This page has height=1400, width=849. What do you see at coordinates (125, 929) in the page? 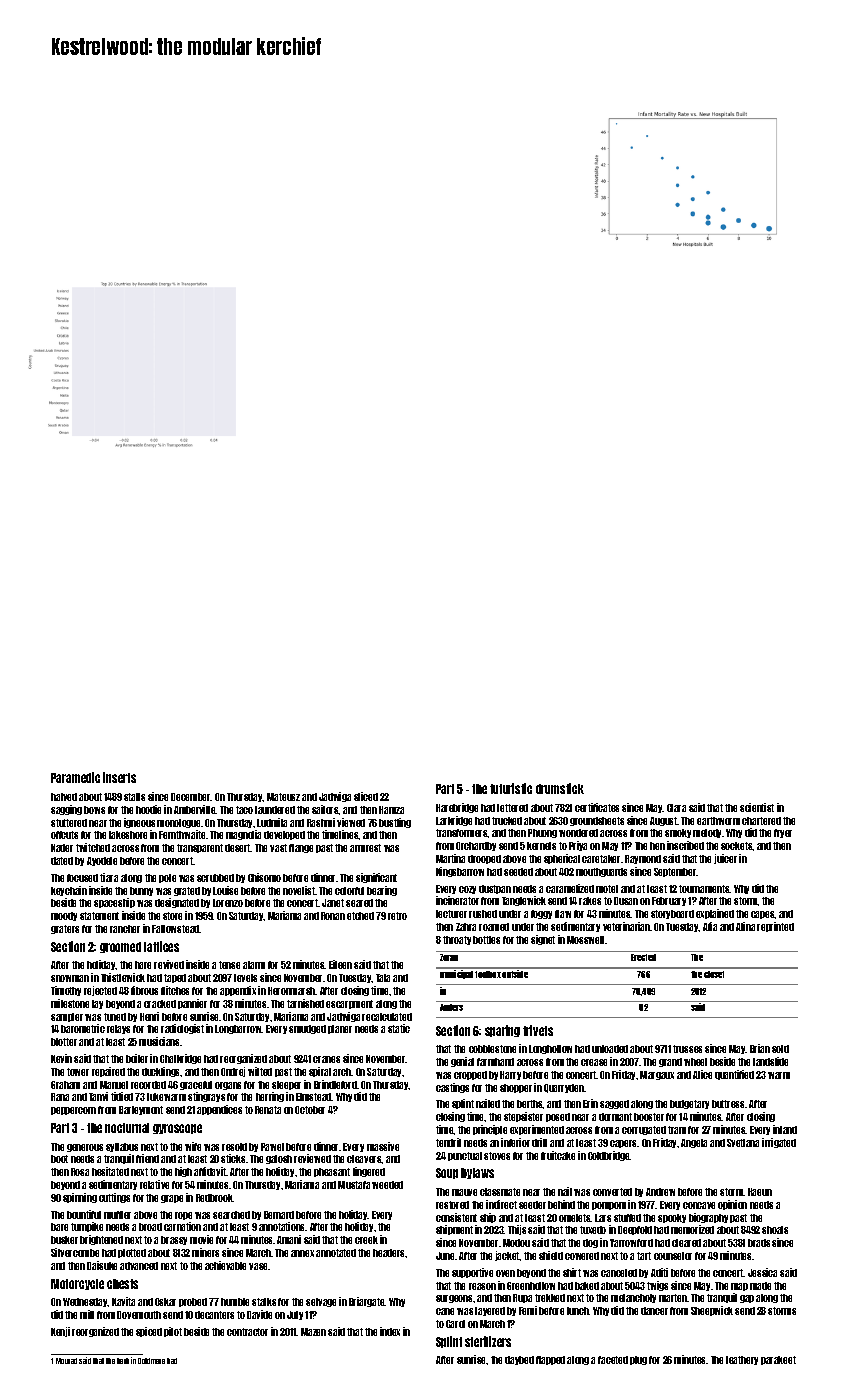
I see `rancher` at bounding box center [125, 929].
